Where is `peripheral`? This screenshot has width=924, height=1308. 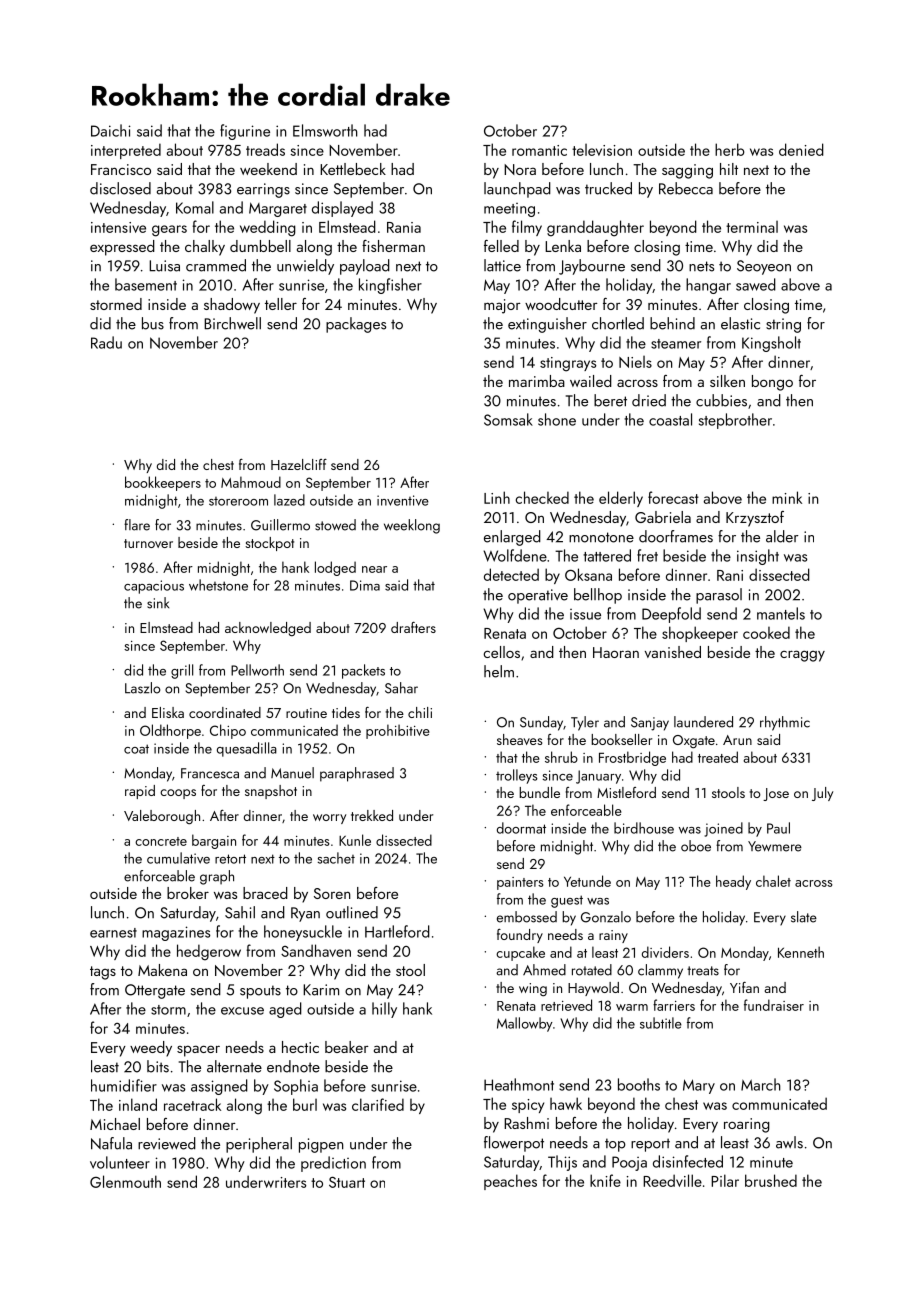
peripheral is located at coordinates (259, 1145).
